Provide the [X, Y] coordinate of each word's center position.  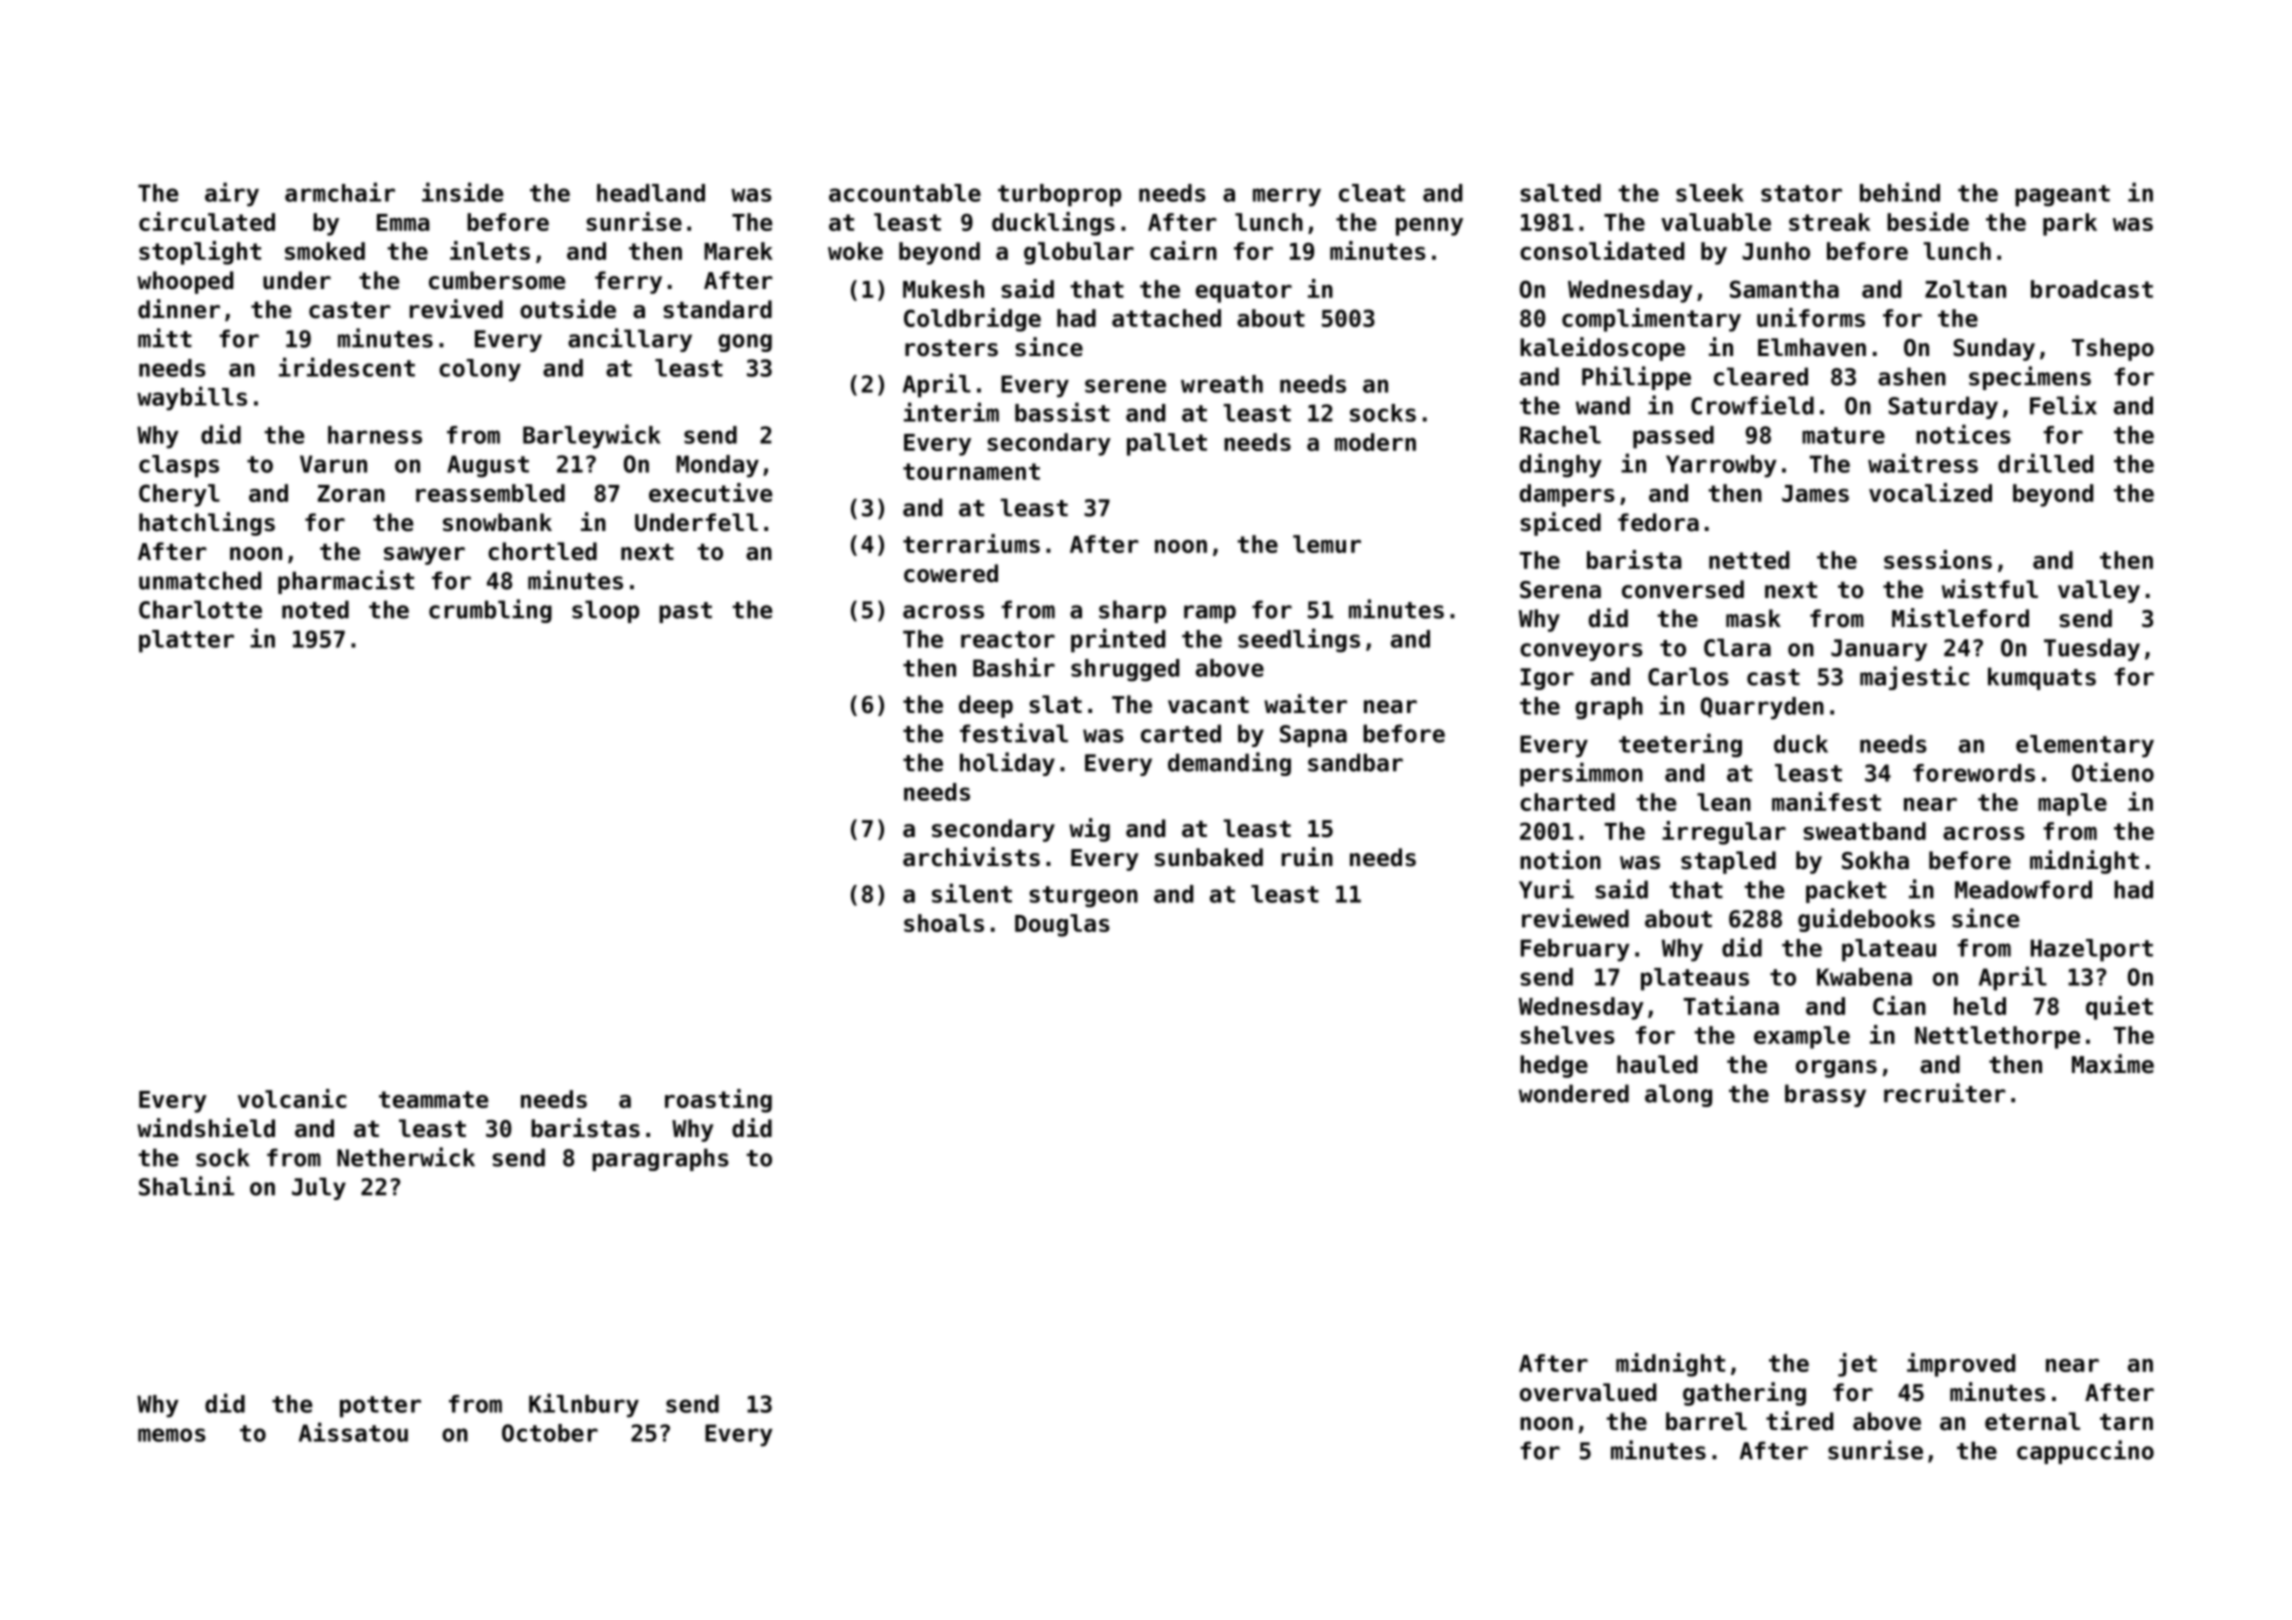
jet [1857, 1365]
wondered [1574, 1093]
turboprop [1059, 195]
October [550, 1433]
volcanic [292, 1098]
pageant [2062, 196]
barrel [1706, 1421]
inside [462, 192]
